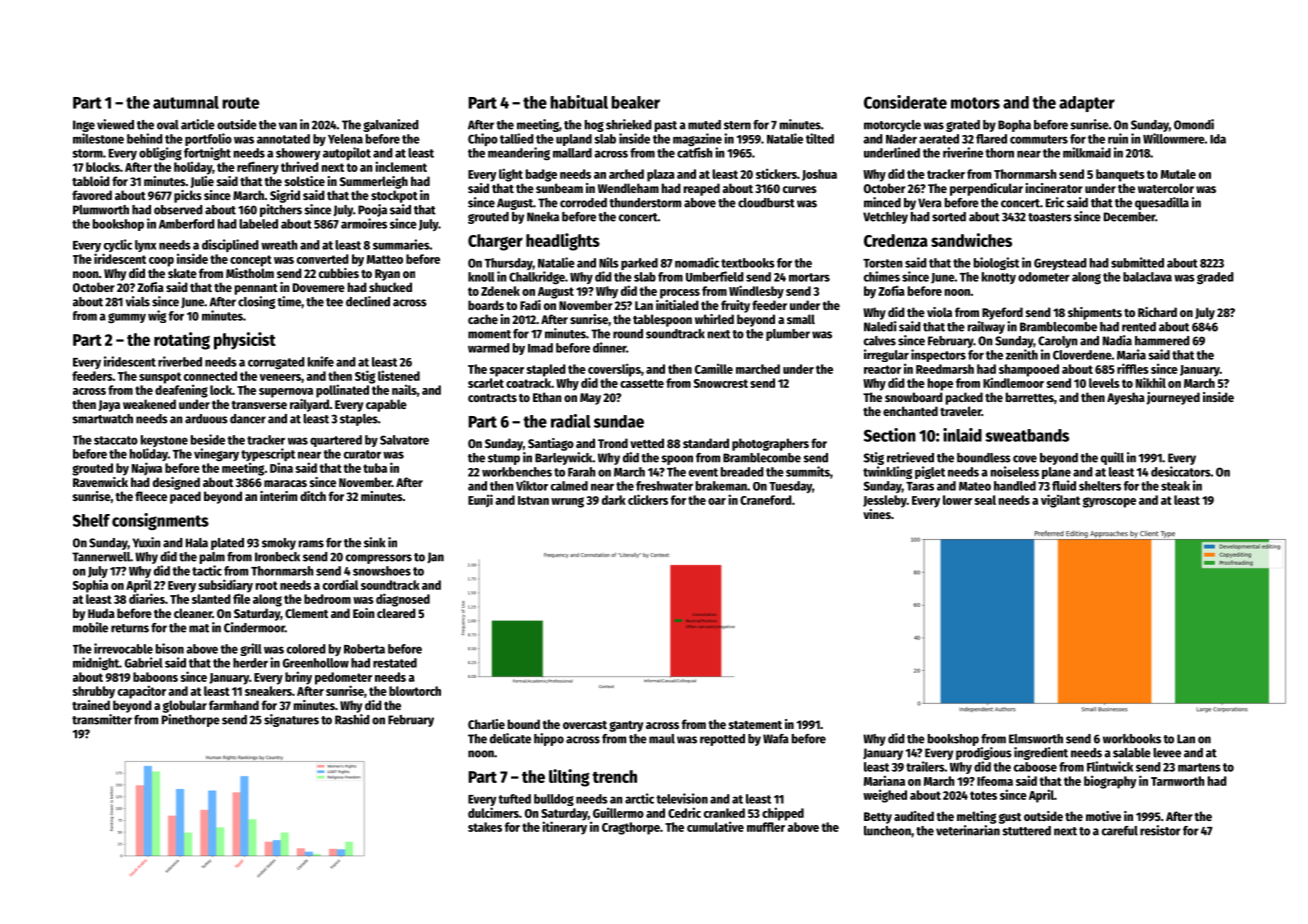  Describe the element at coordinates (327, 599) in the screenshot. I see `bedroom` at that location.
